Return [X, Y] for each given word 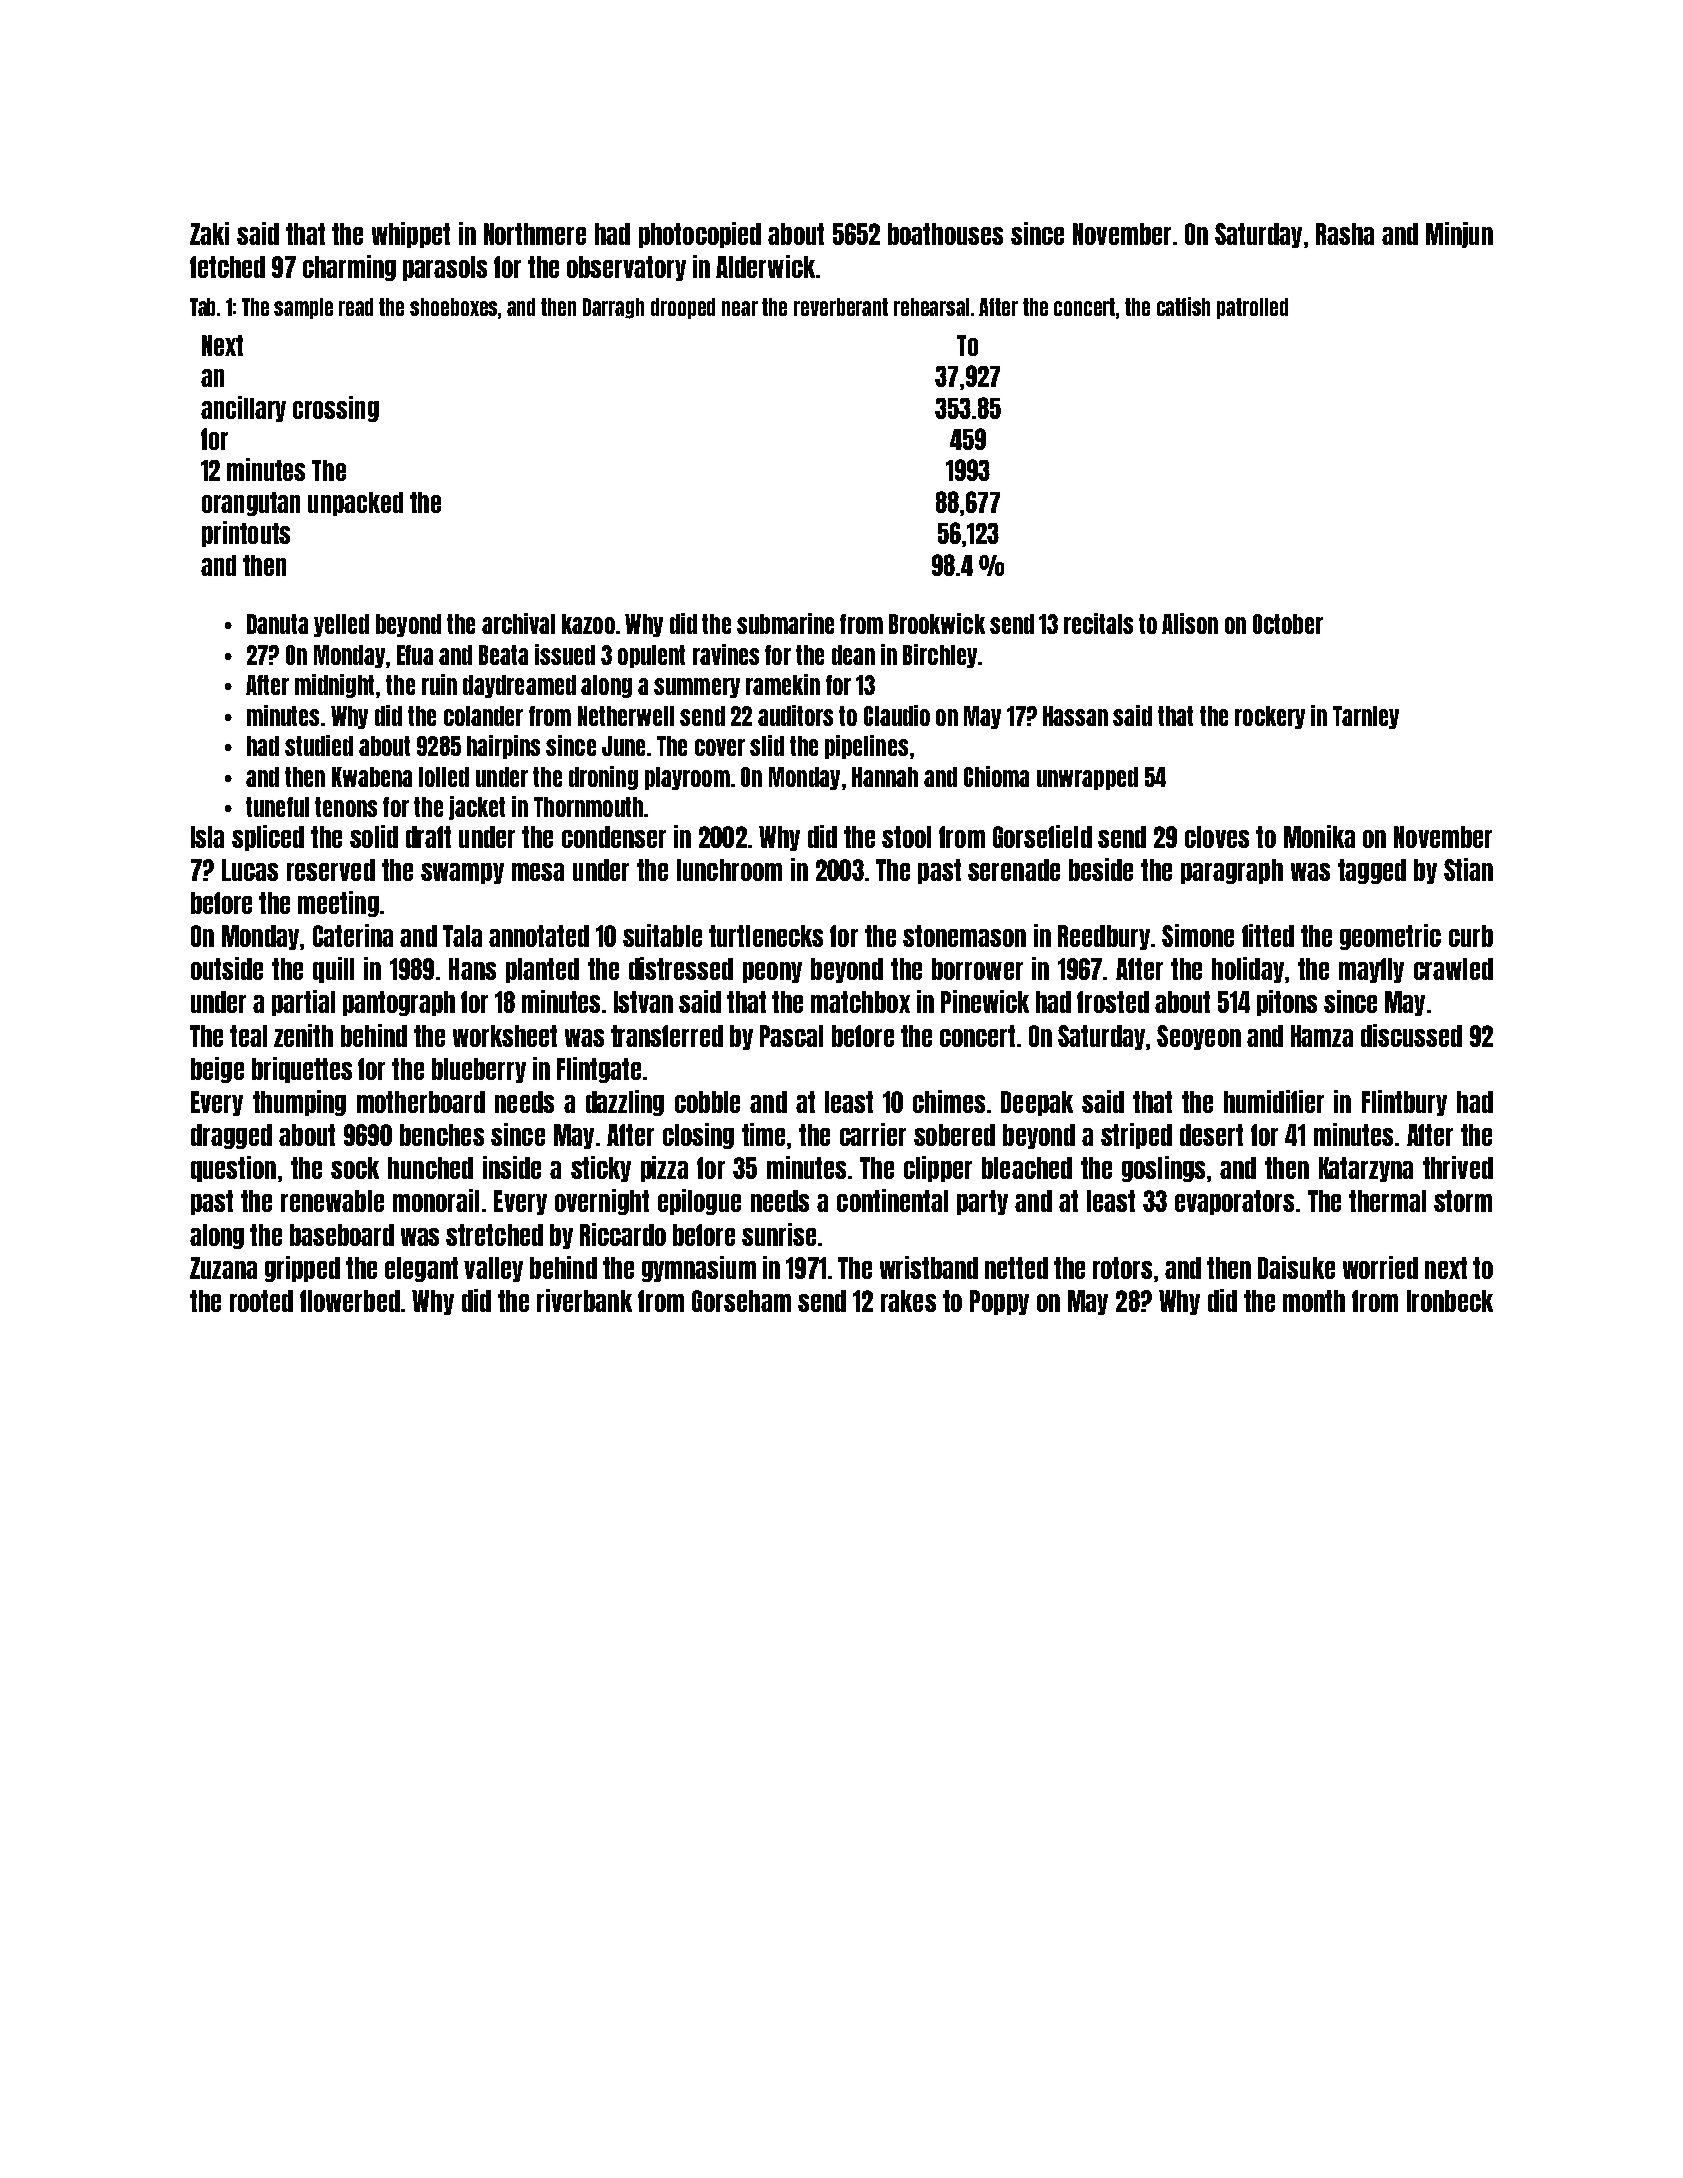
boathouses [945, 234]
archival [518, 623]
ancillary [243, 409]
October [1288, 624]
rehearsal [931, 307]
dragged [231, 1136]
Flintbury [1404, 1103]
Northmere [535, 234]
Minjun [1459, 235]
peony [772, 972]
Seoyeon [1199, 1037]
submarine [785, 623]
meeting [338, 904]
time [763, 1134]
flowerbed [350, 1301]
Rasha [1345, 234]
